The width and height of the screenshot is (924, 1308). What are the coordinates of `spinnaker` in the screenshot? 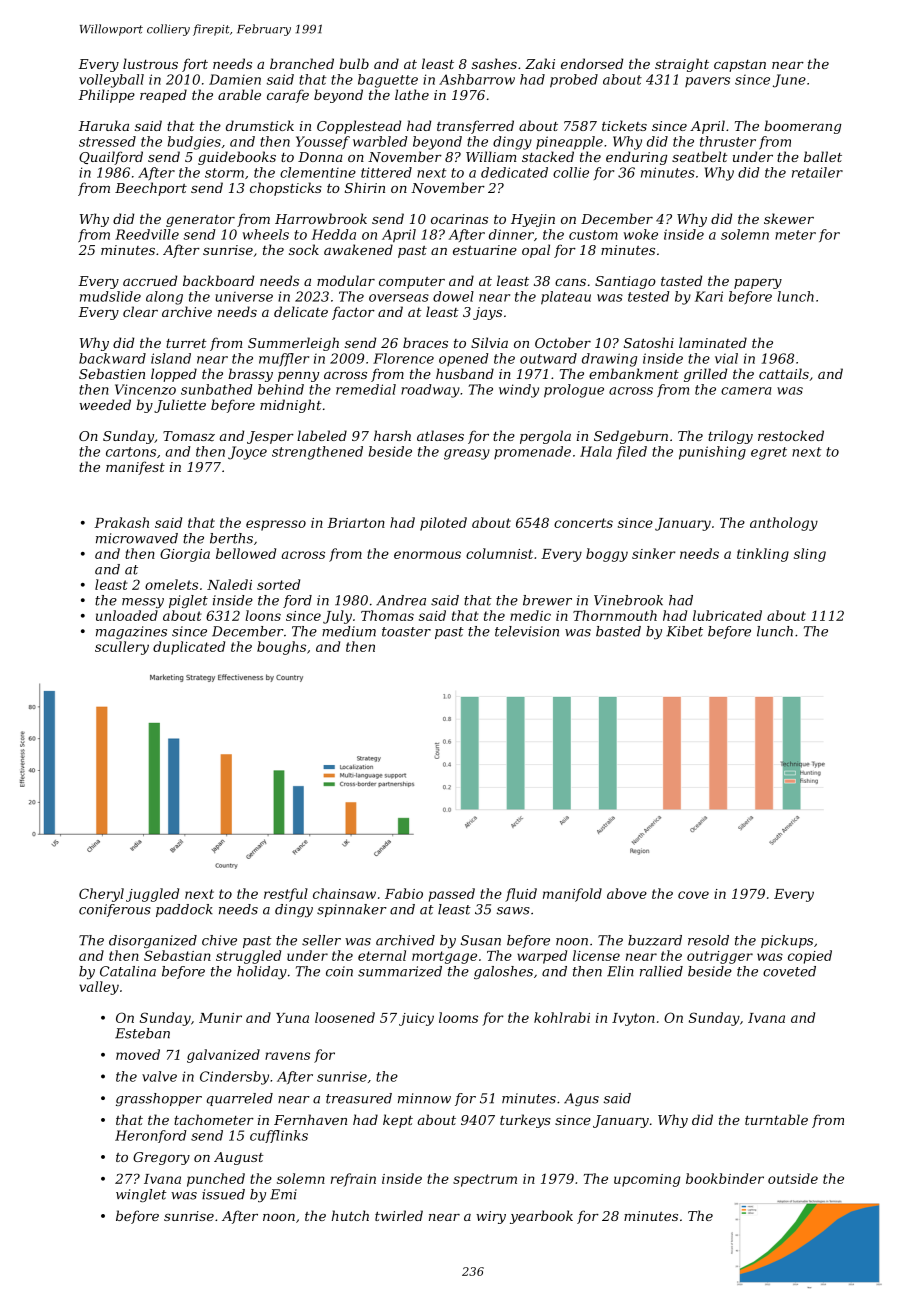 It's located at (352, 910).
